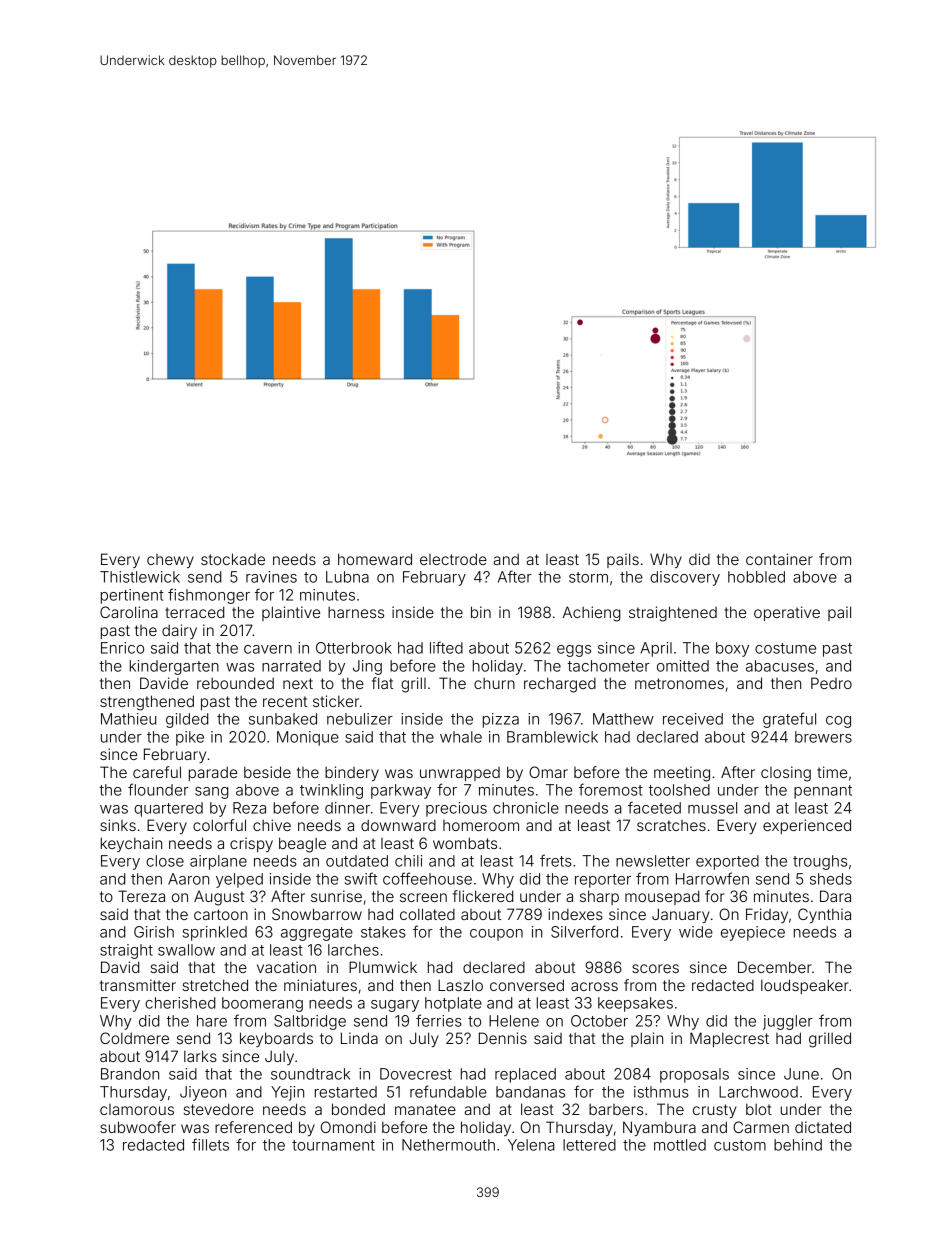 The height and width of the document is (1233, 952). What do you see at coordinates (416, 1074) in the document?
I see `Dovecrest` at bounding box center [416, 1074].
